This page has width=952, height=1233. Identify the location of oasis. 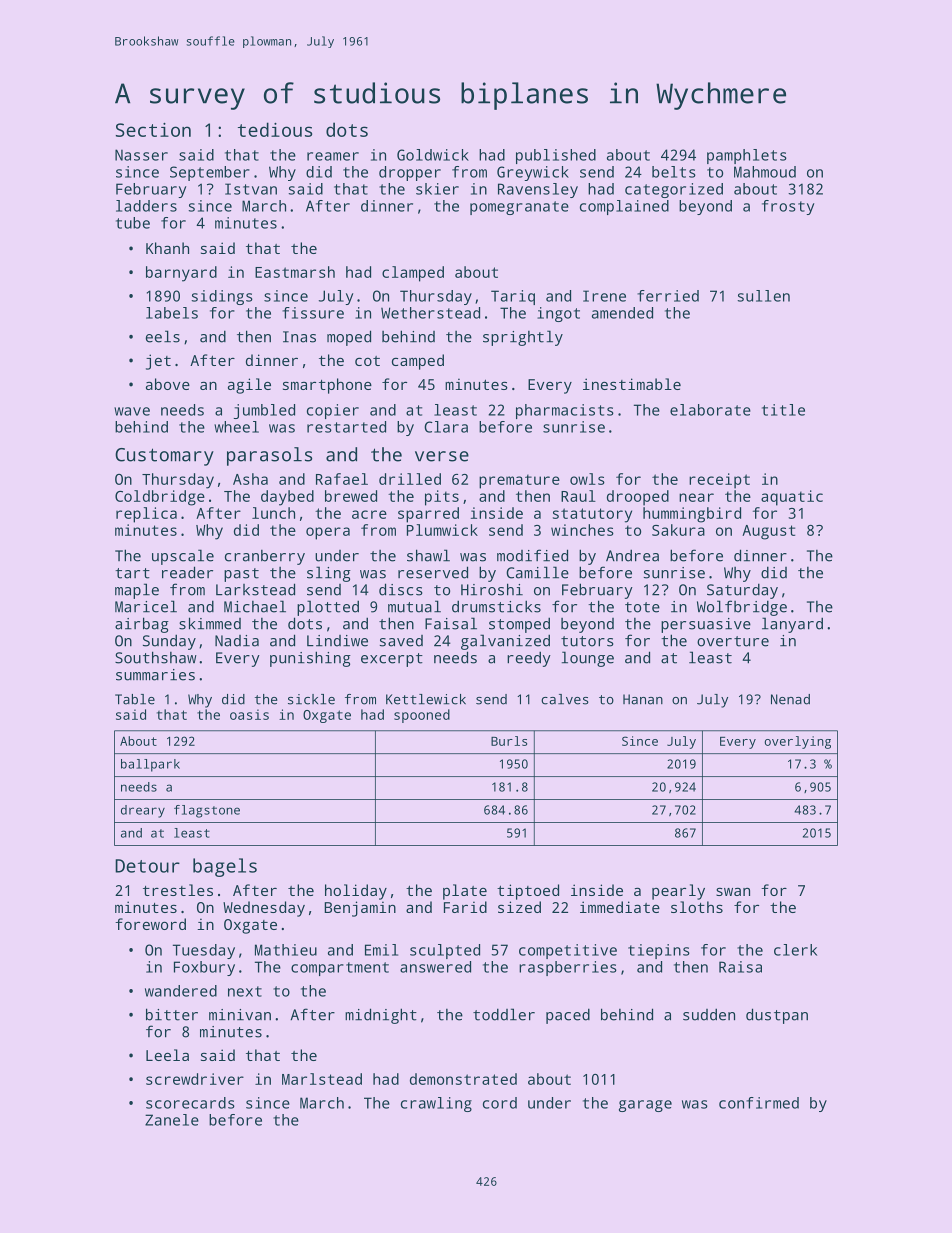
(249, 714).
